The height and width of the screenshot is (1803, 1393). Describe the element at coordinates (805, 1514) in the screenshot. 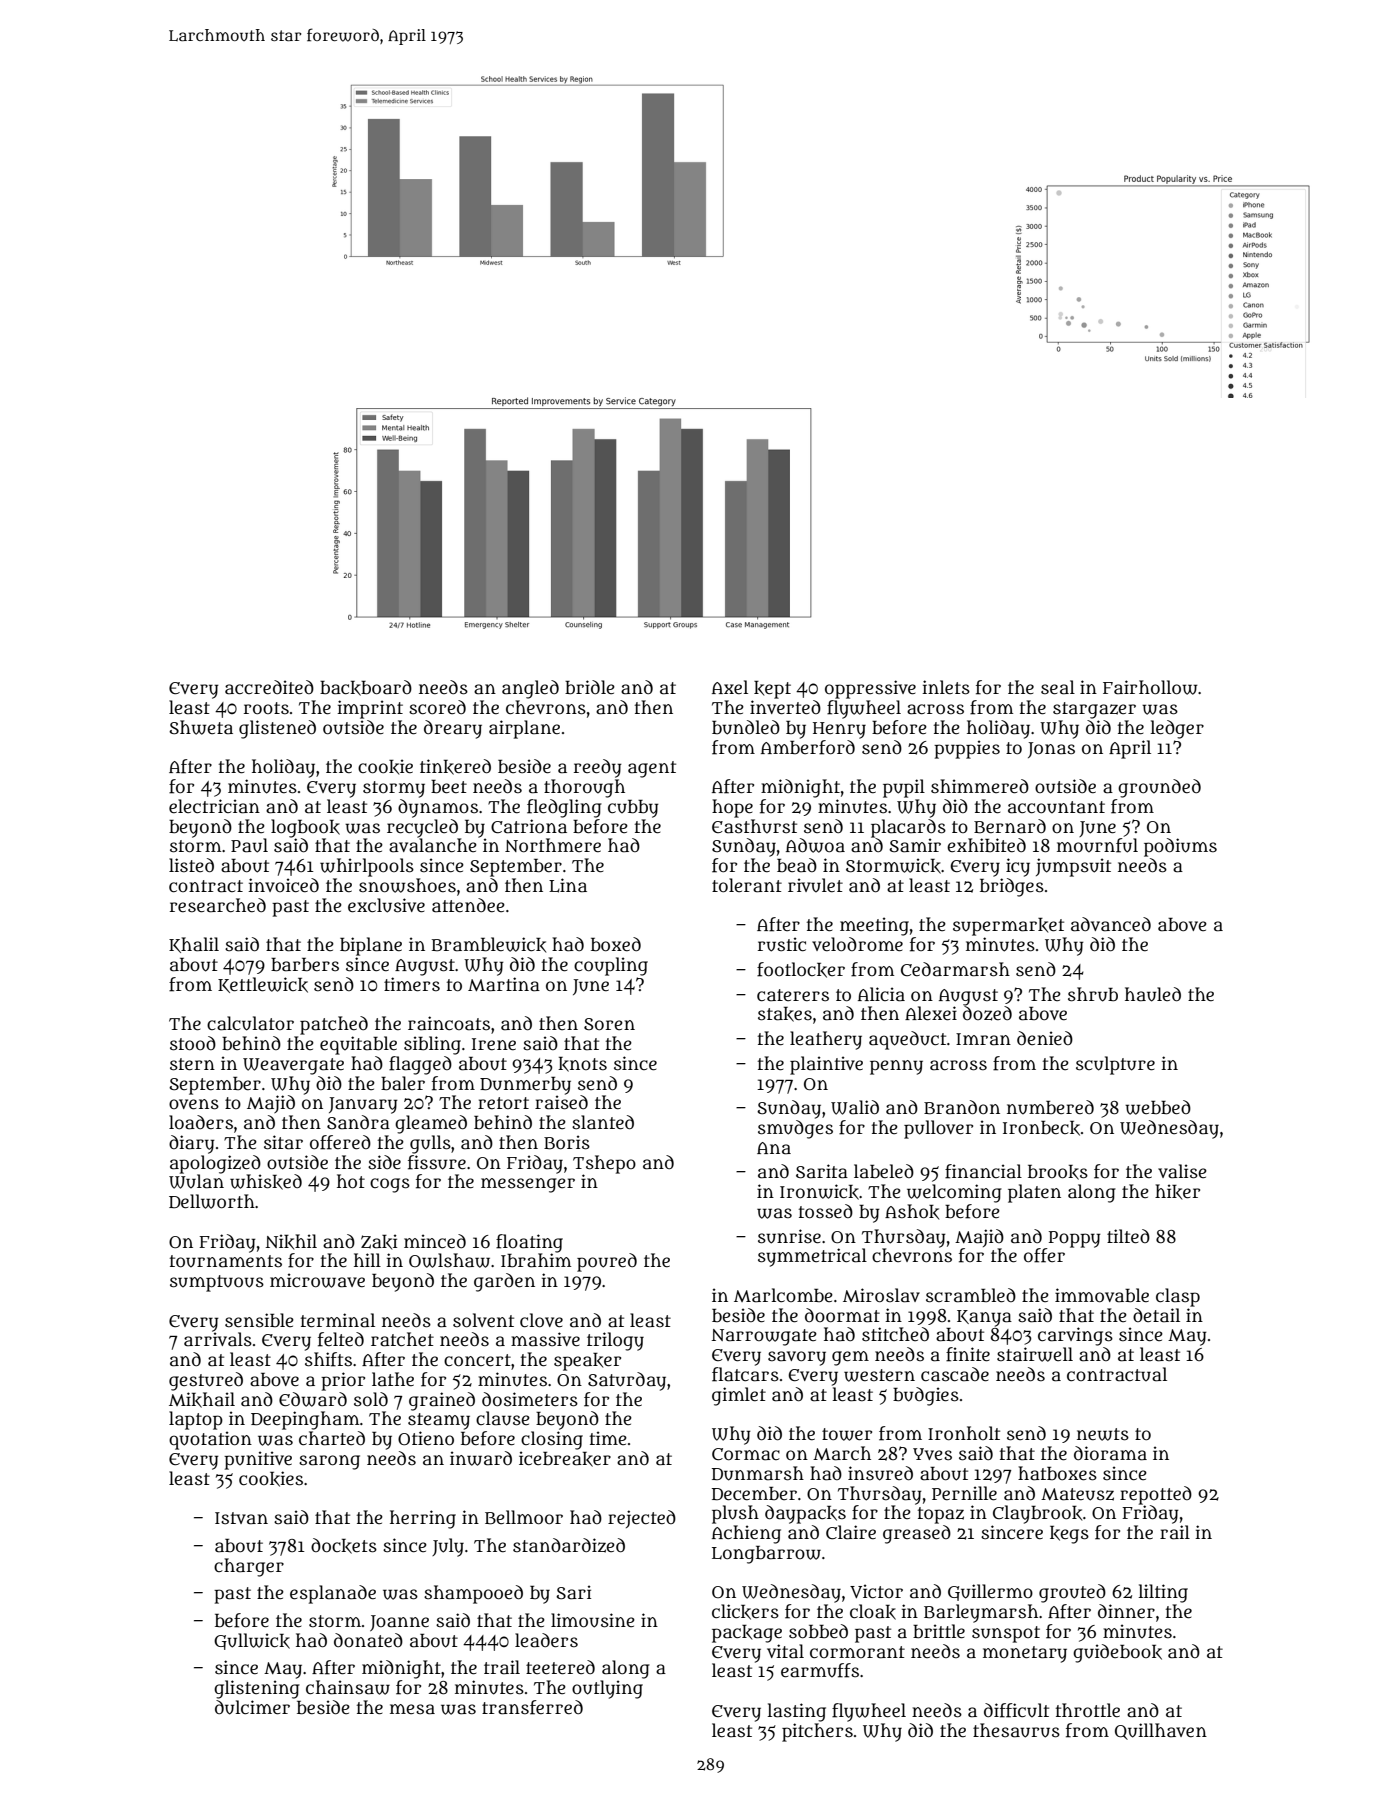

I see `daypacks` at that location.
